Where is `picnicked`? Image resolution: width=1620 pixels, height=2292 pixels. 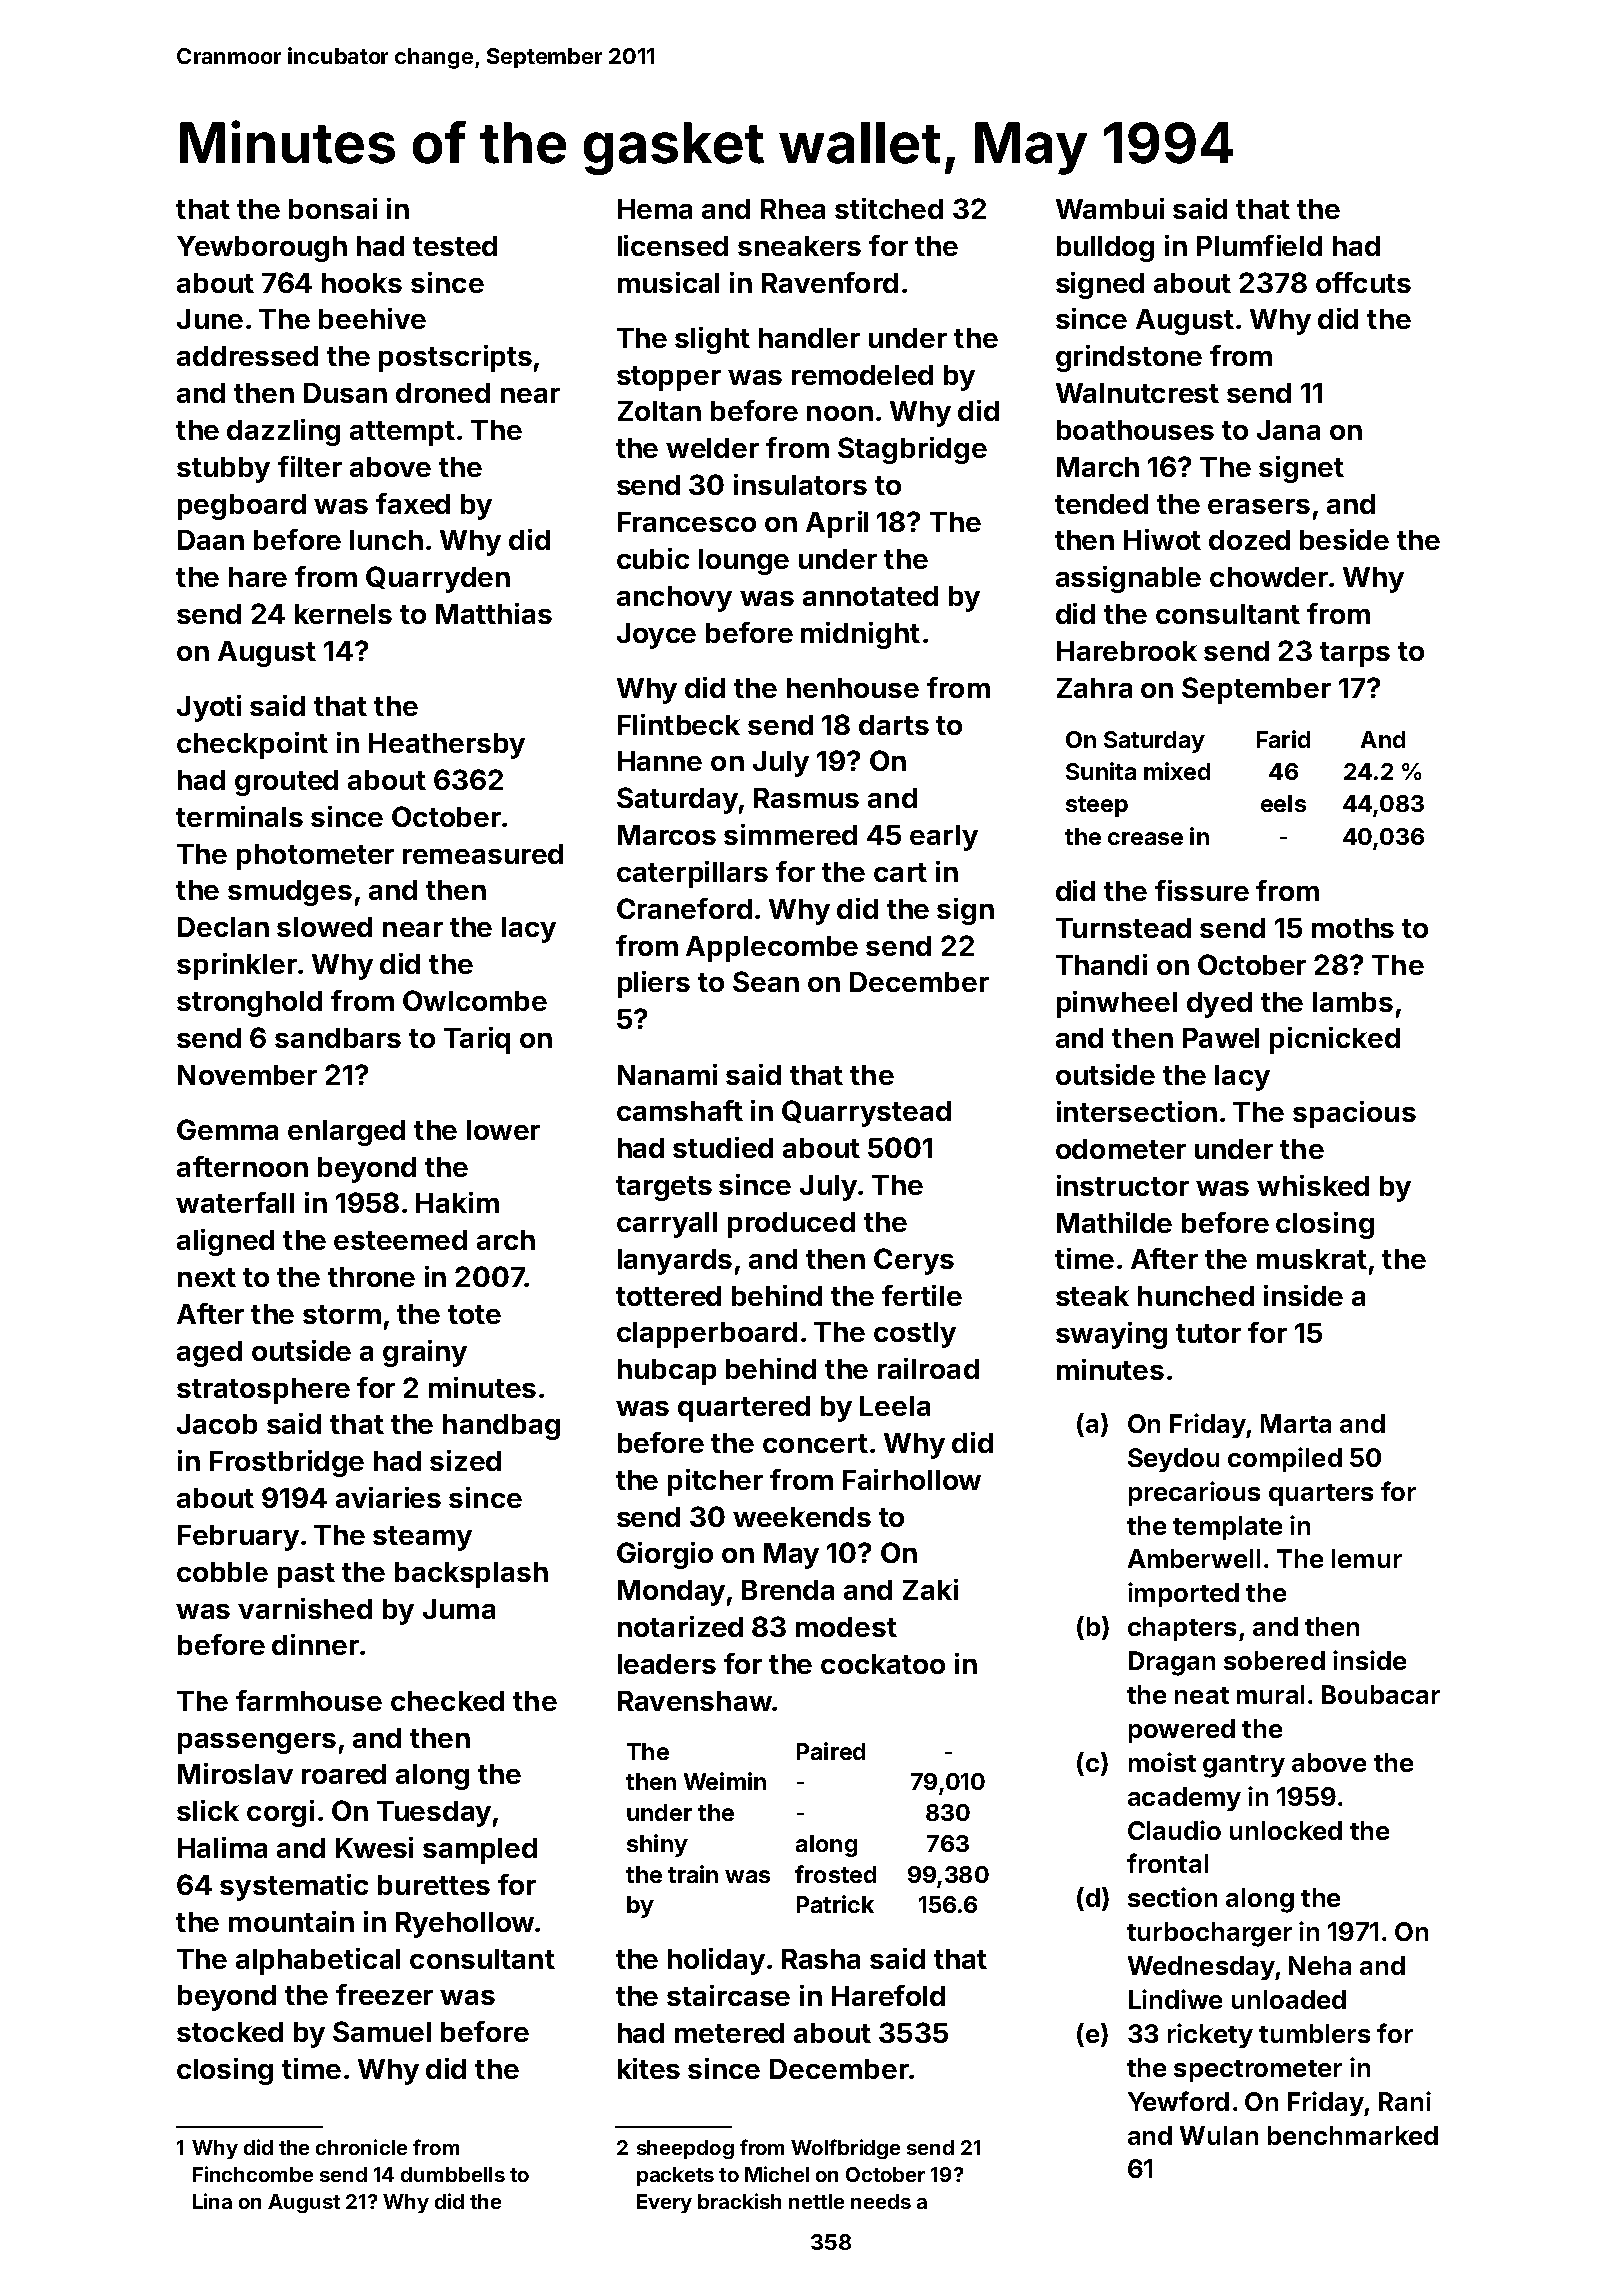 picnicked is located at coordinates (1335, 1040).
